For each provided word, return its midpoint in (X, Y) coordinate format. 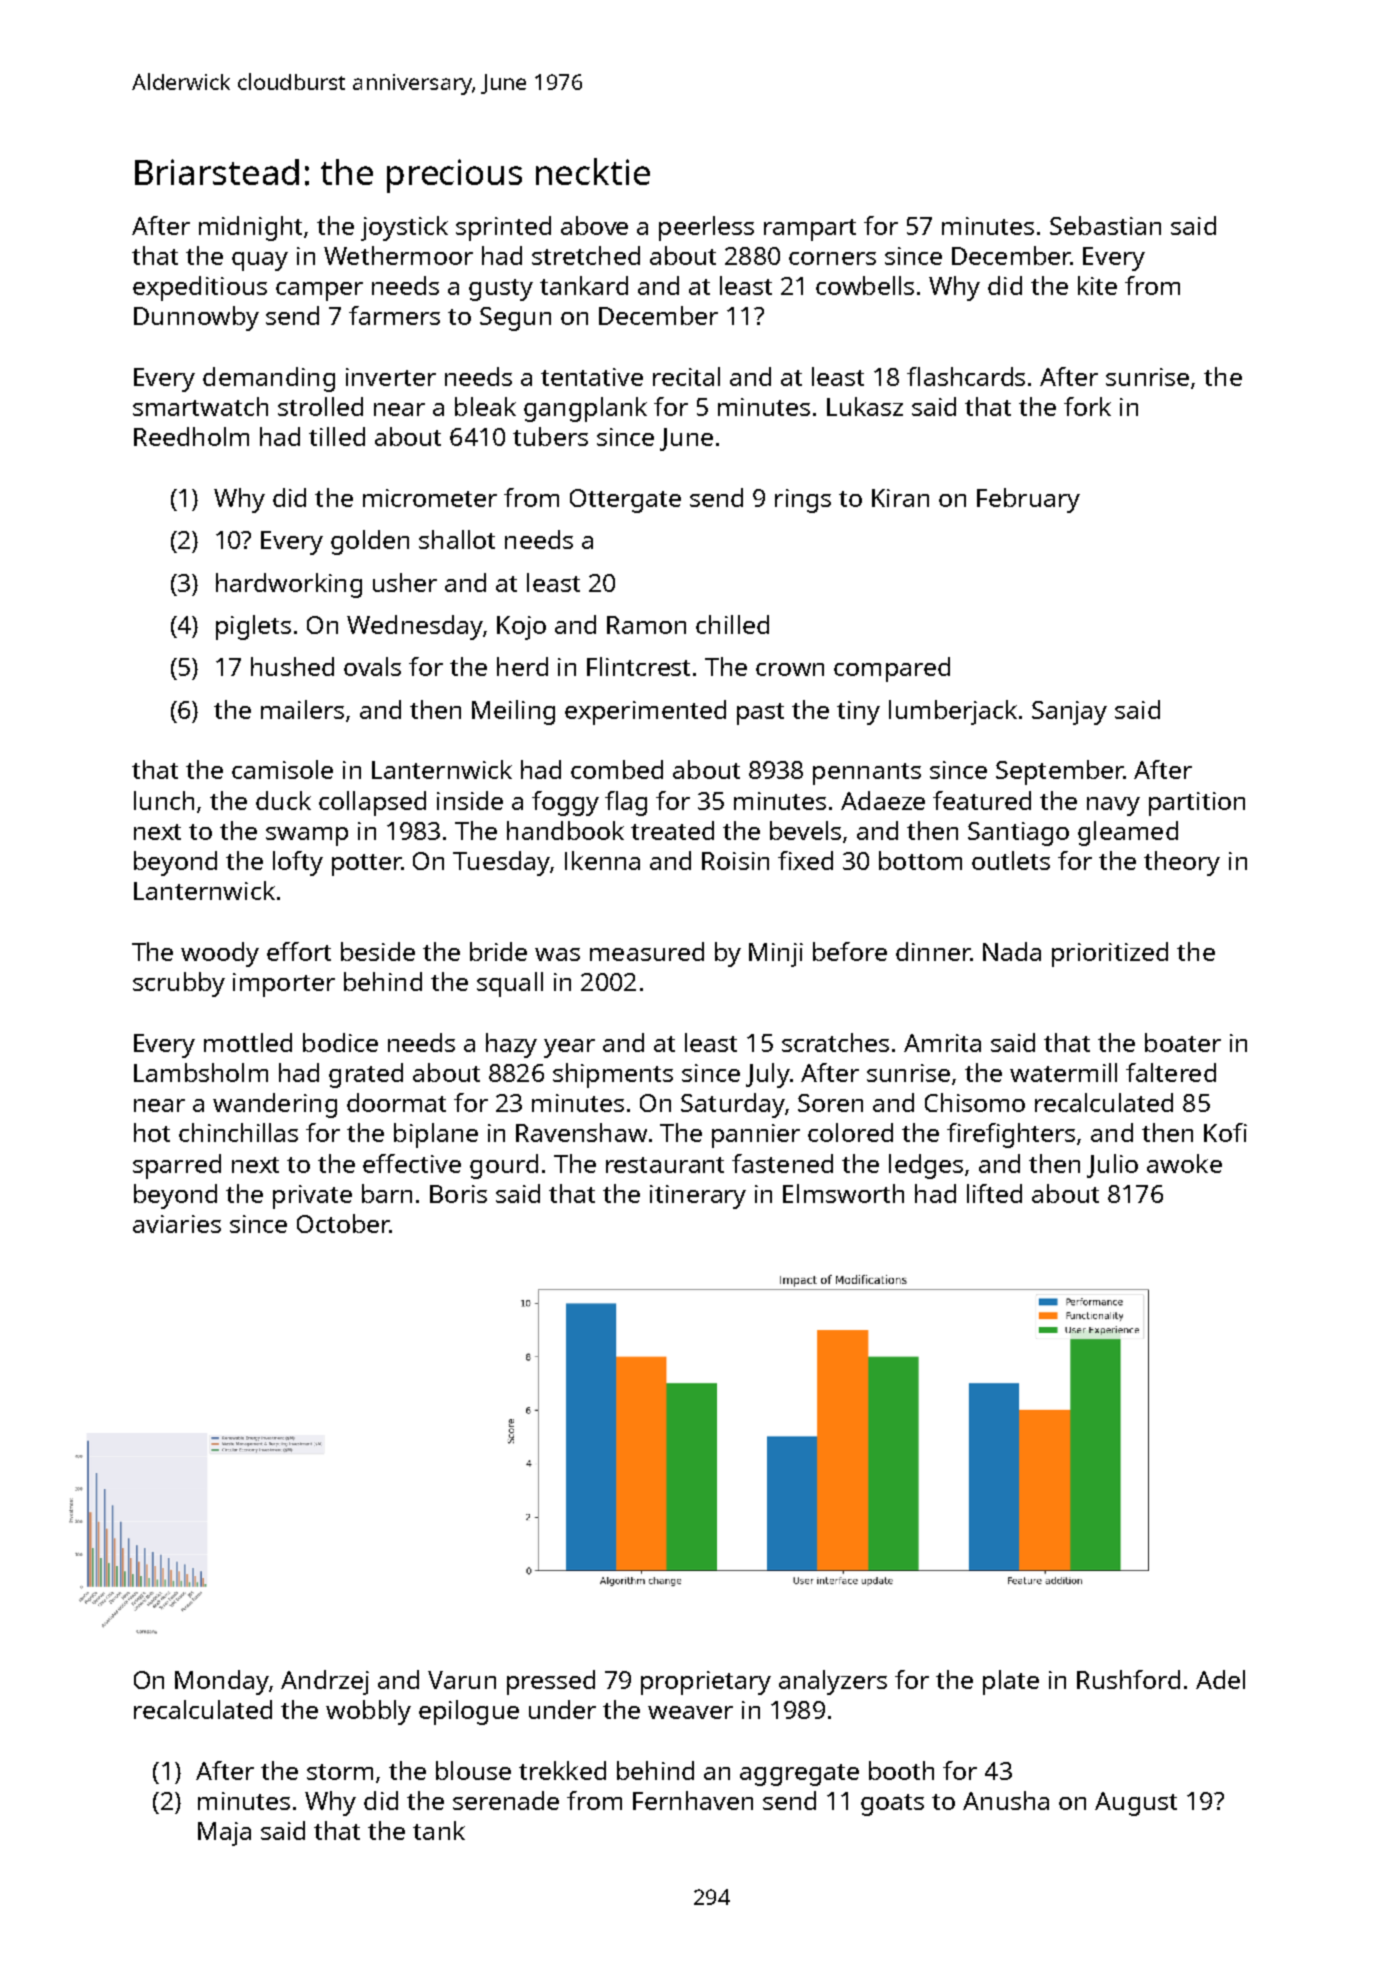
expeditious (200, 288)
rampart (810, 230)
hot (152, 1132)
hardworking (289, 585)
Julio (1112, 1166)
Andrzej (325, 1682)
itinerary (698, 1197)
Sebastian (1105, 225)
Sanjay (1069, 713)
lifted (994, 1193)
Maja (224, 1834)
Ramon (646, 625)
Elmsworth (843, 1193)
